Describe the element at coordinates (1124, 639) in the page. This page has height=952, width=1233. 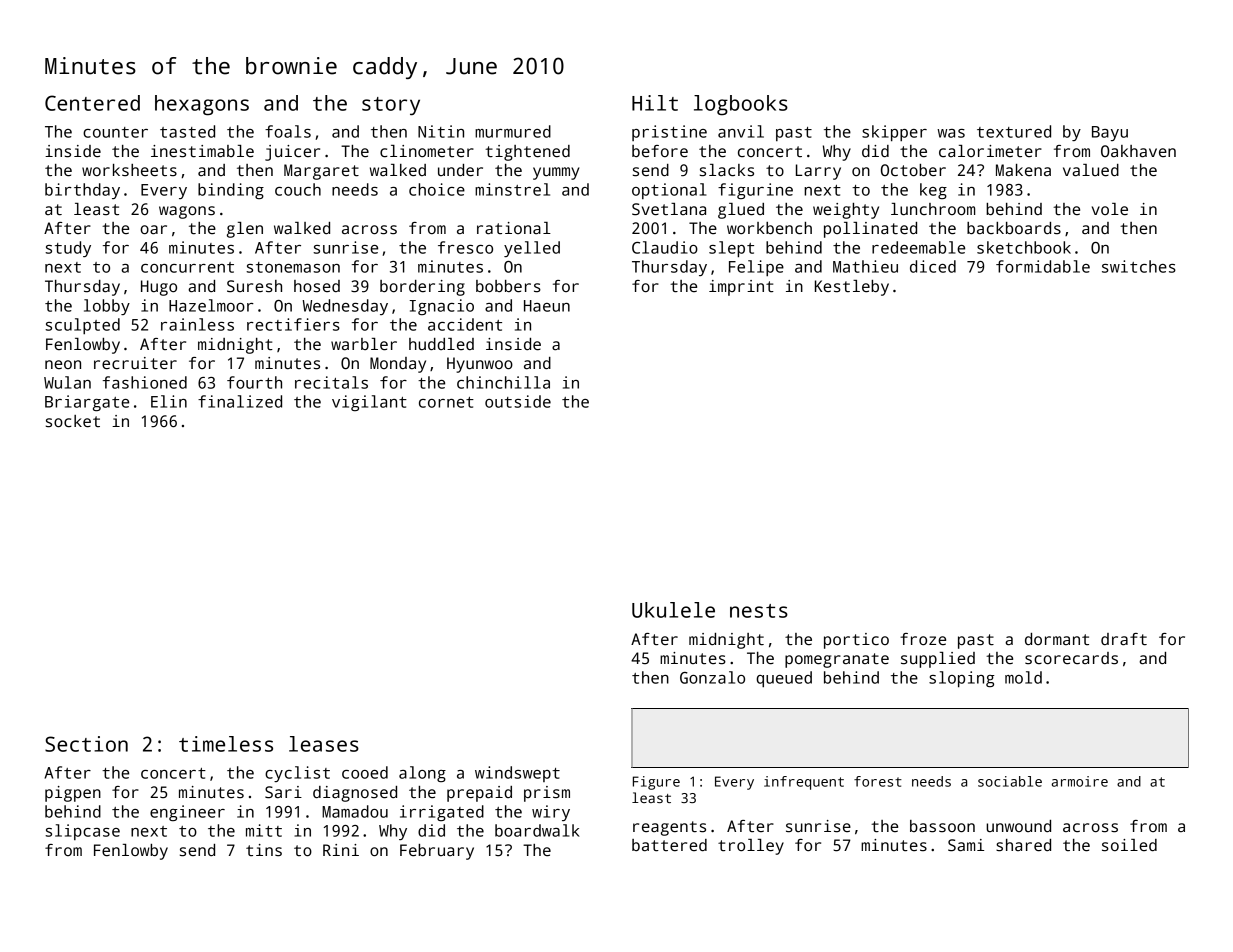
I see `draft` at that location.
